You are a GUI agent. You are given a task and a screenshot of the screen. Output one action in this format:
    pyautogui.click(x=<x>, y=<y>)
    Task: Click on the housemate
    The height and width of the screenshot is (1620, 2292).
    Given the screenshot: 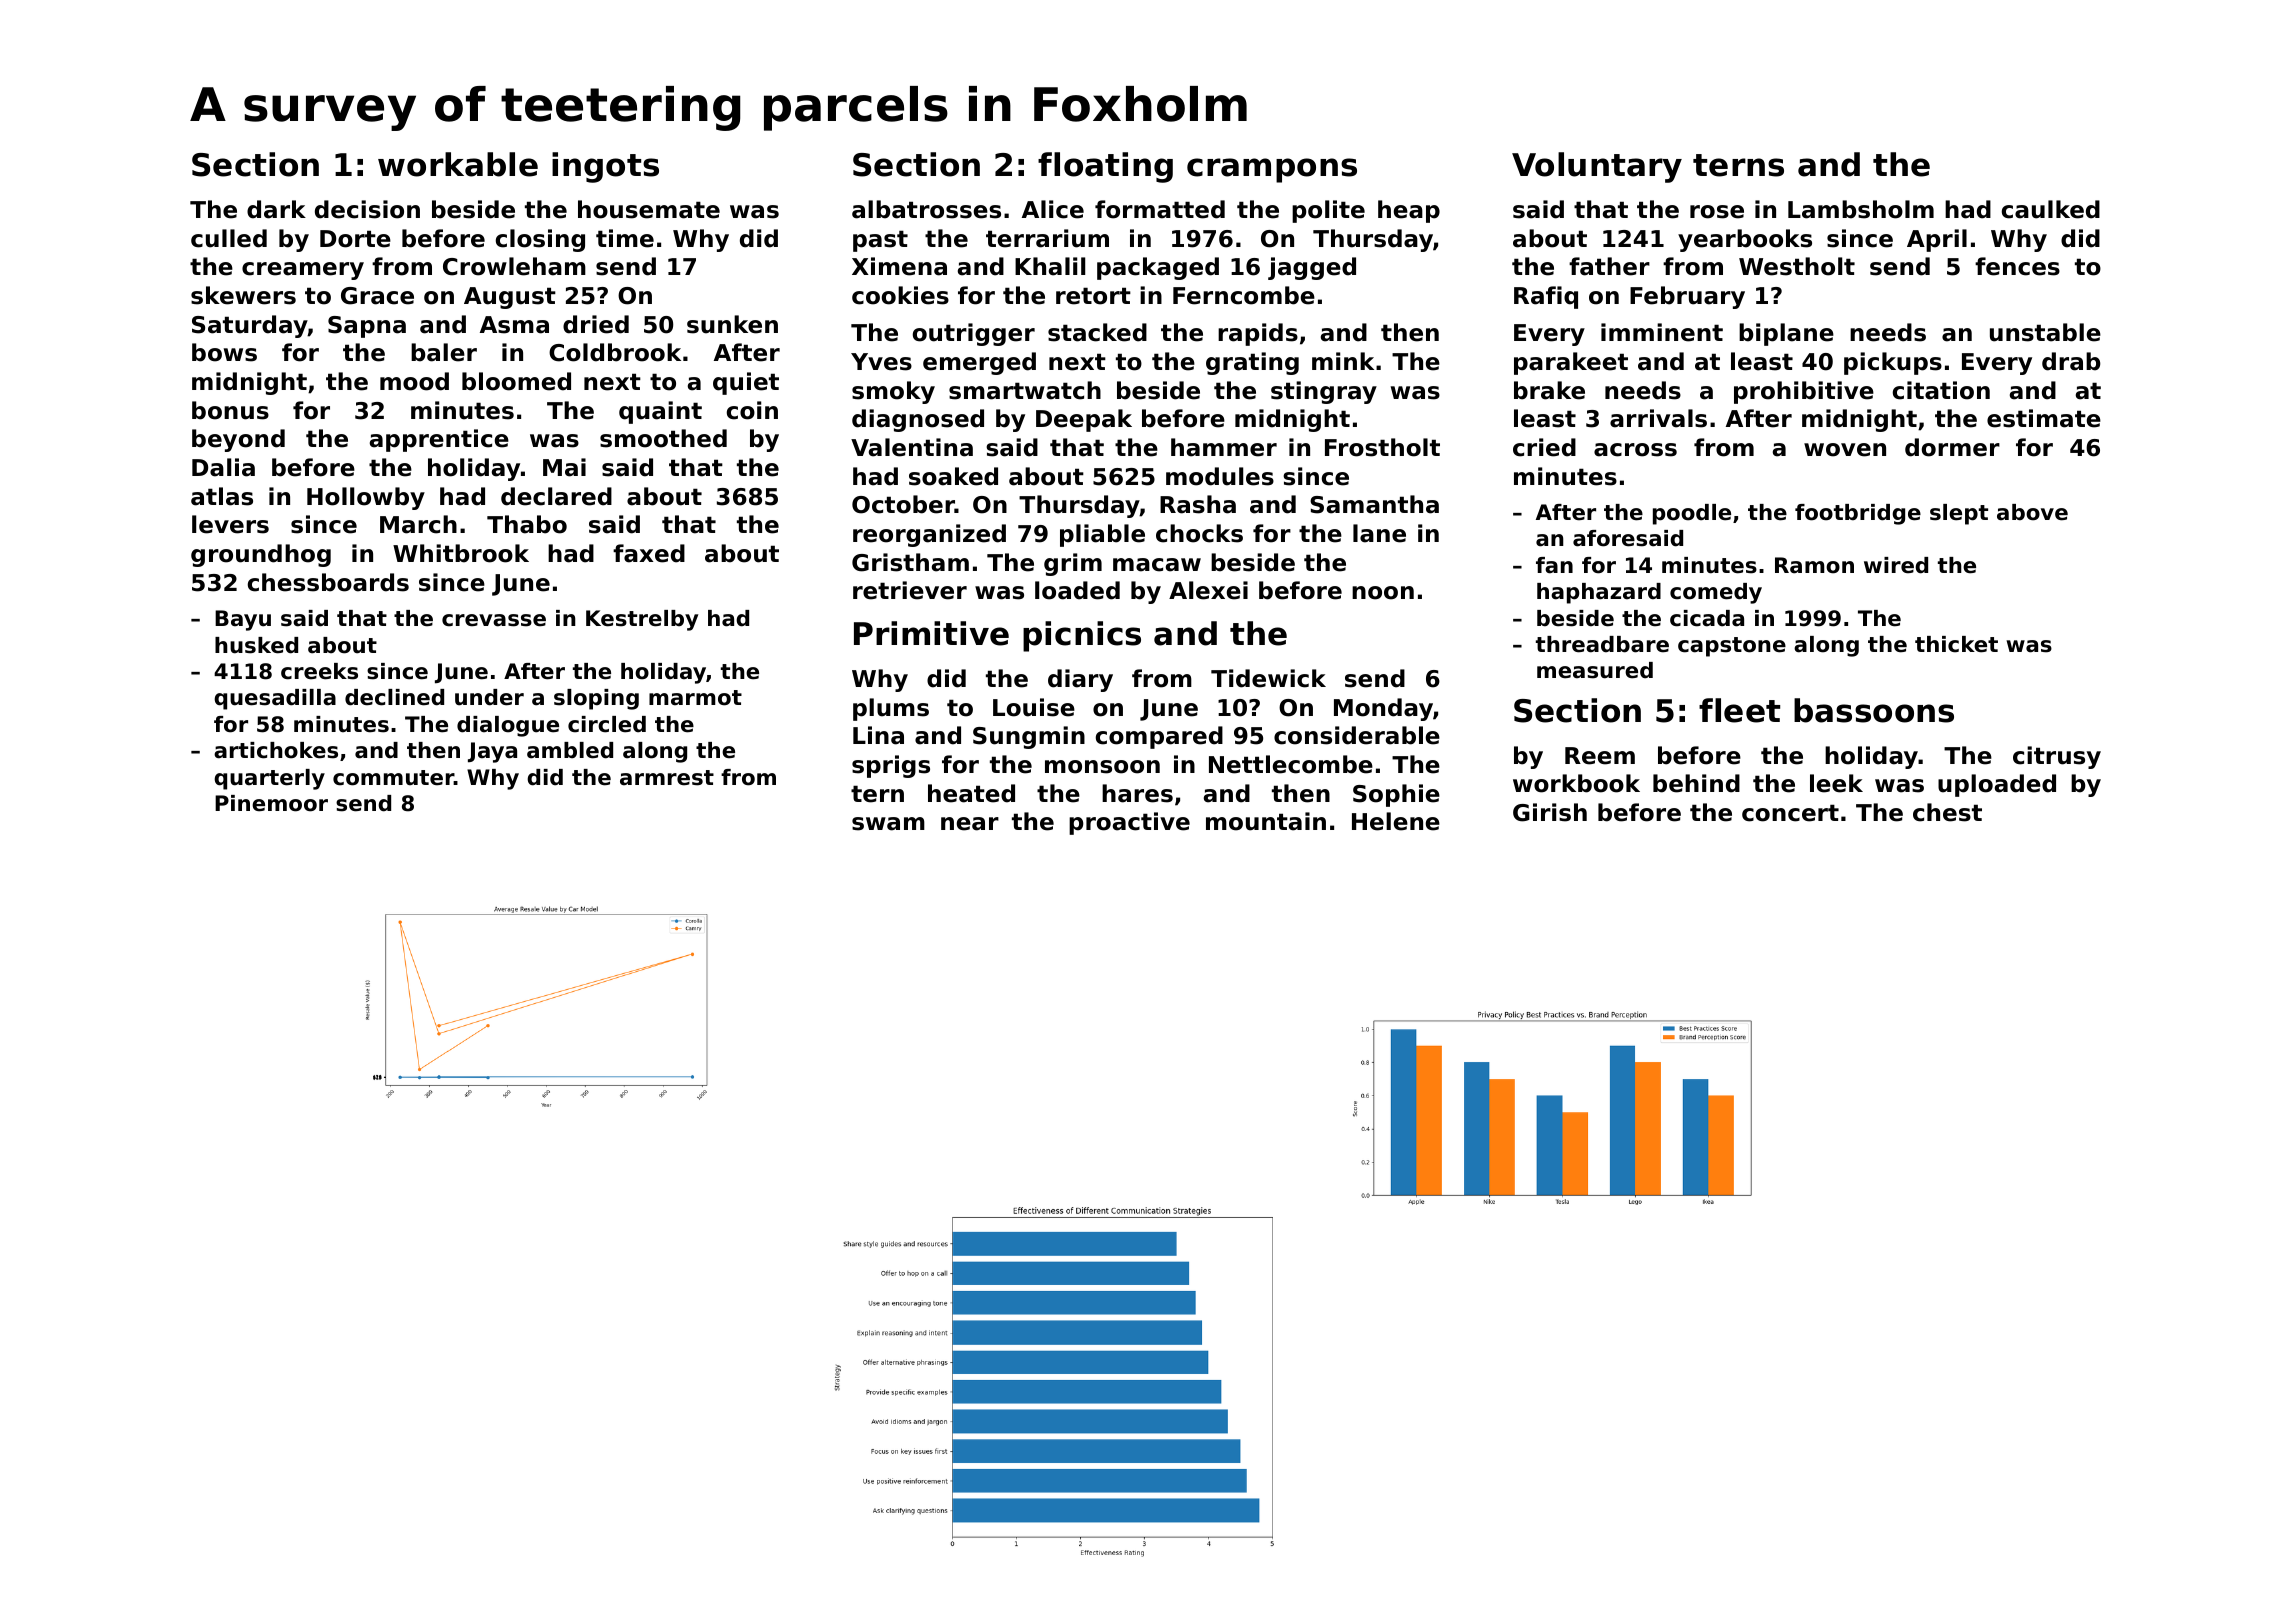 What is the action you would take?
    pyautogui.click(x=649, y=209)
